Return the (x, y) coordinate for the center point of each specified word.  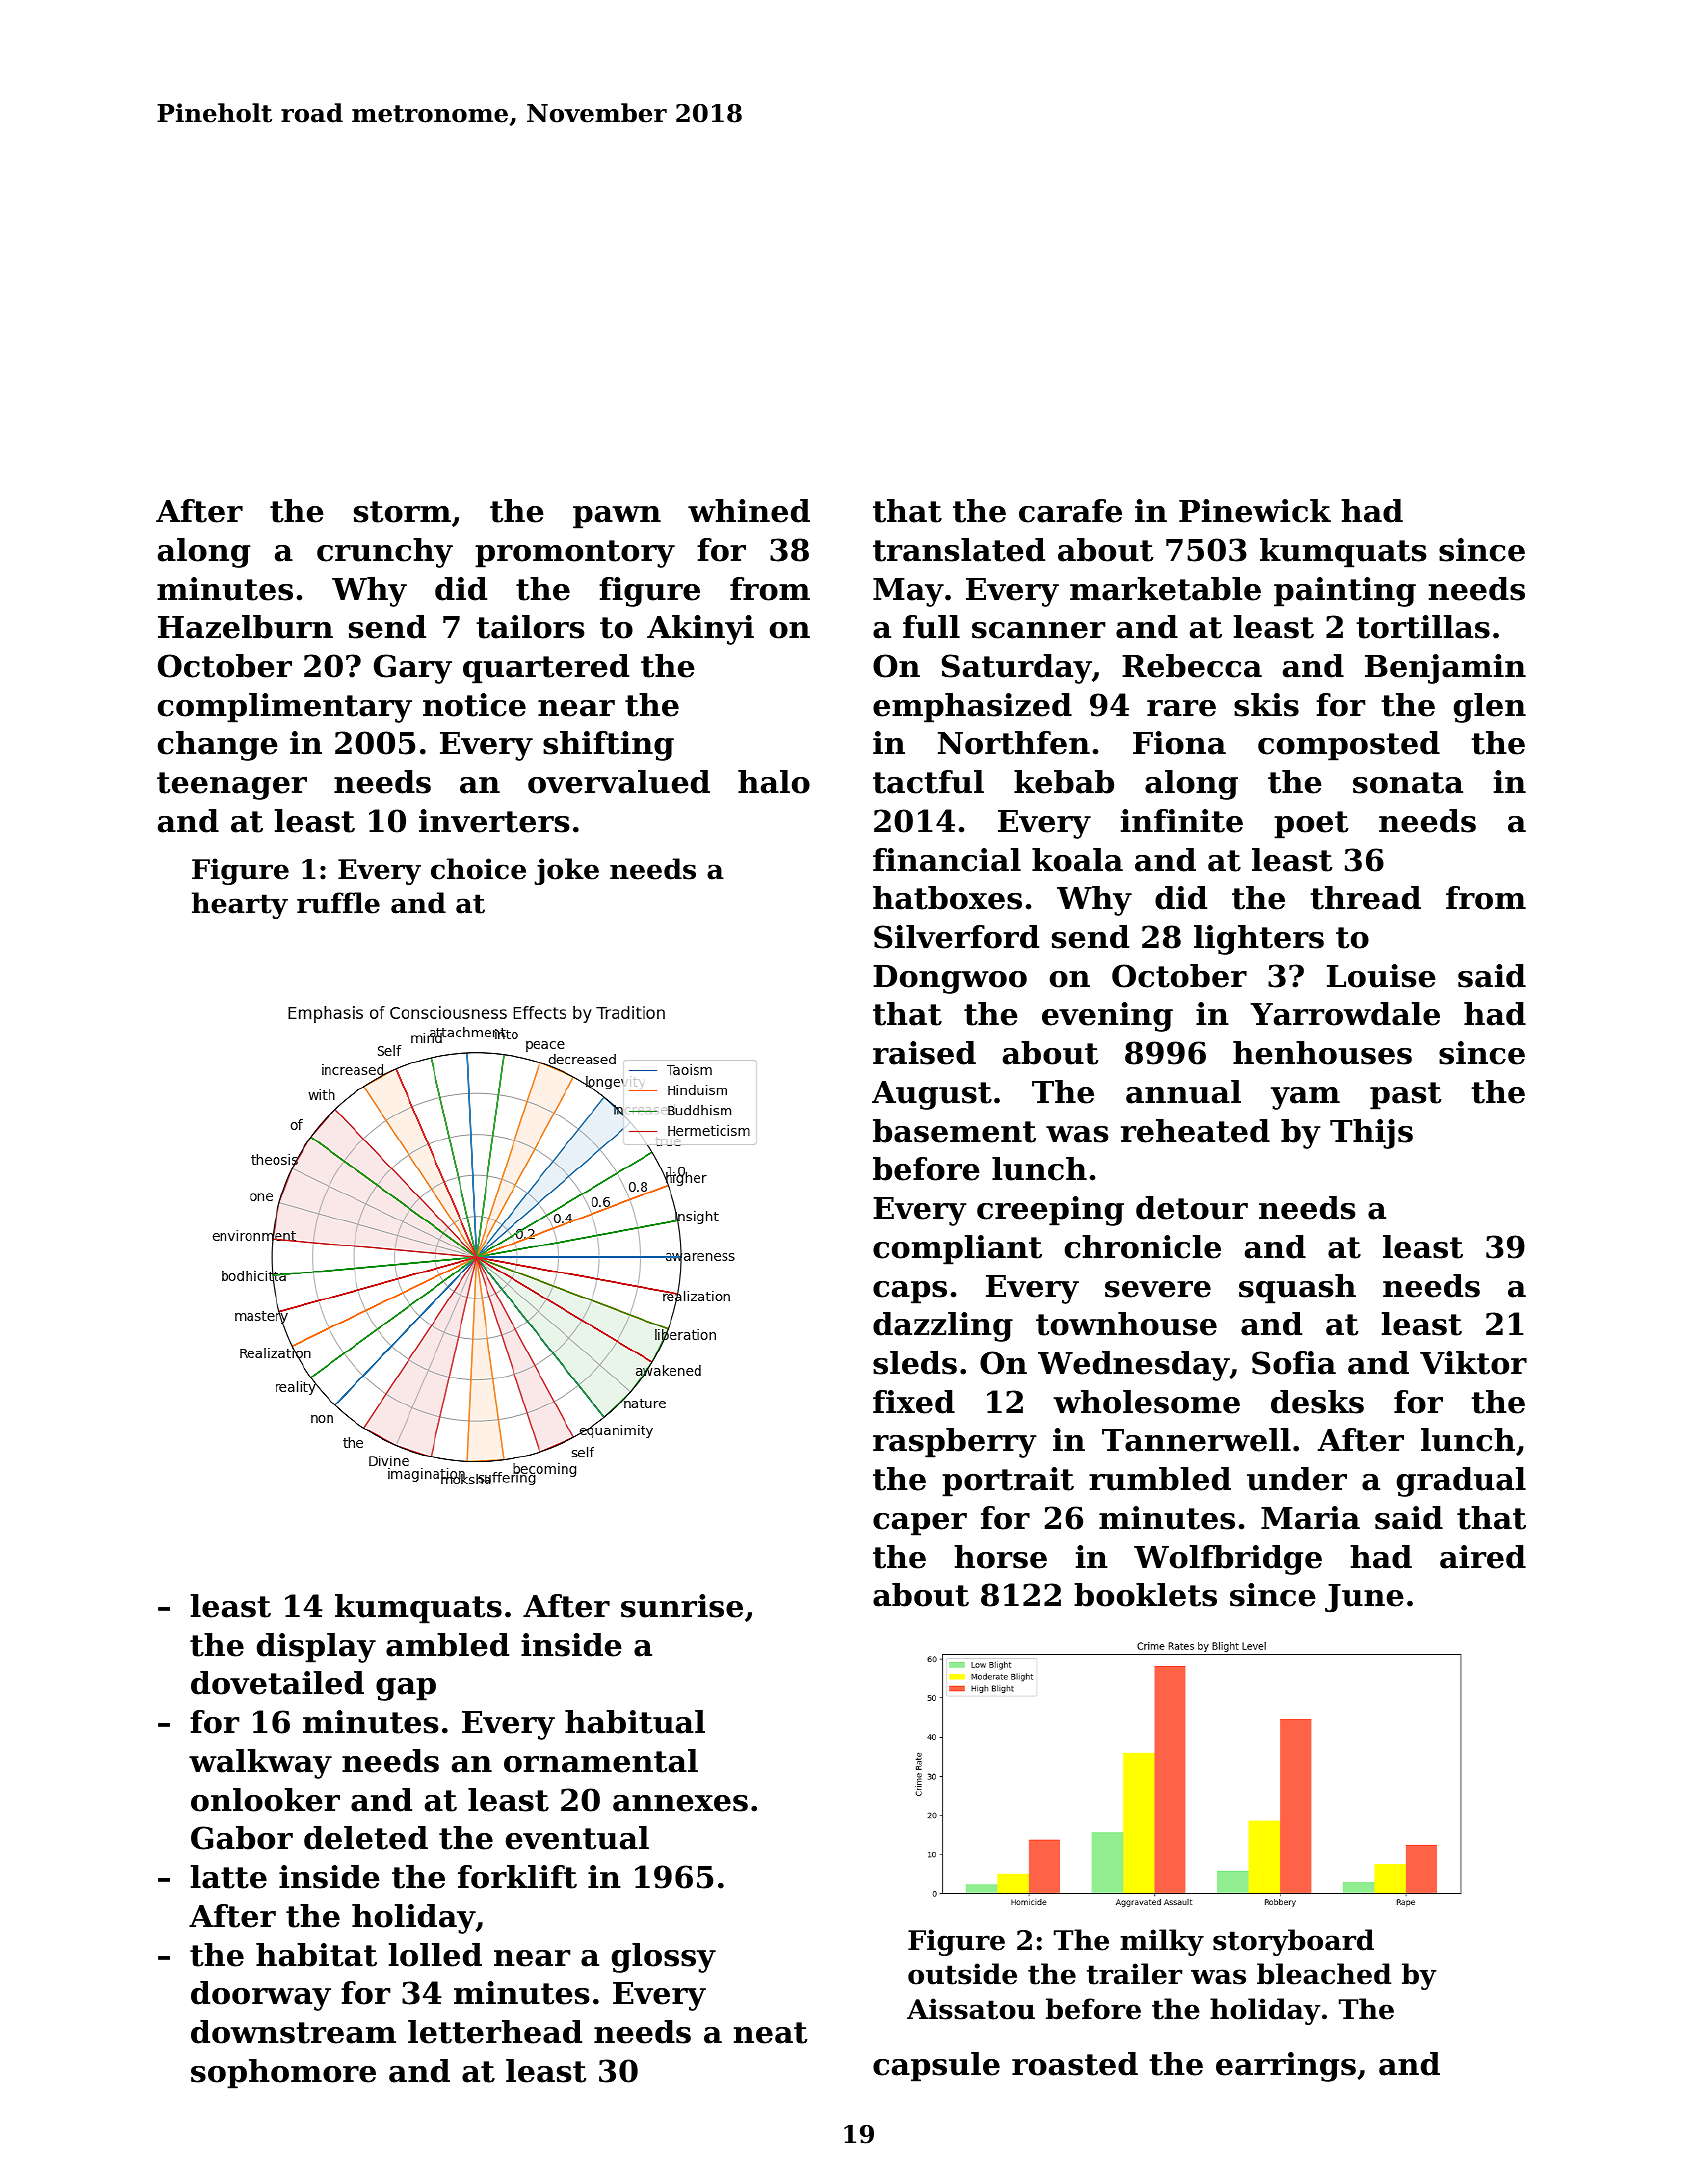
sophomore (283, 2074)
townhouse (1126, 1324)
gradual (1461, 1482)
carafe (1070, 511)
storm (402, 512)
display (316, 1648)
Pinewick (1255, 511)
